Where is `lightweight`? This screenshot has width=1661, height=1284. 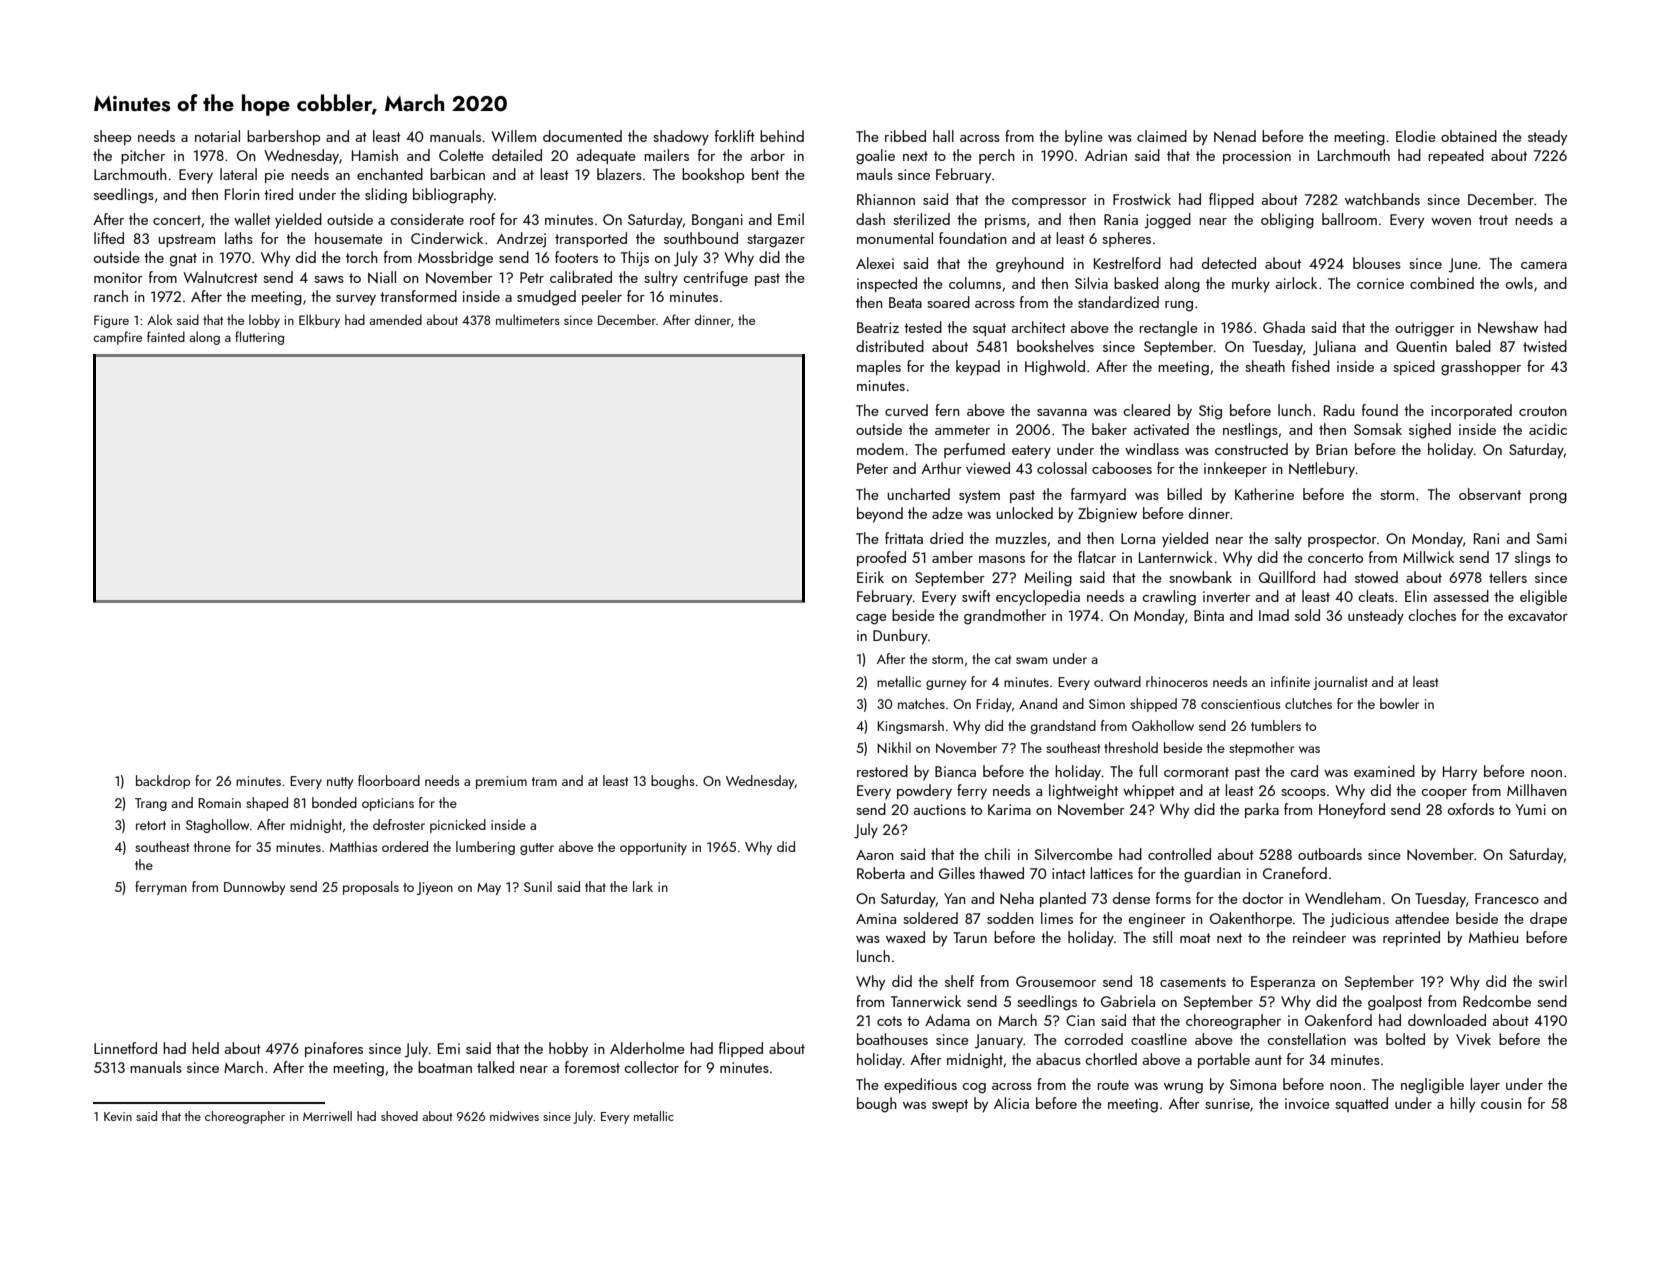
lightweight is located at coordinates (1083, 792).
